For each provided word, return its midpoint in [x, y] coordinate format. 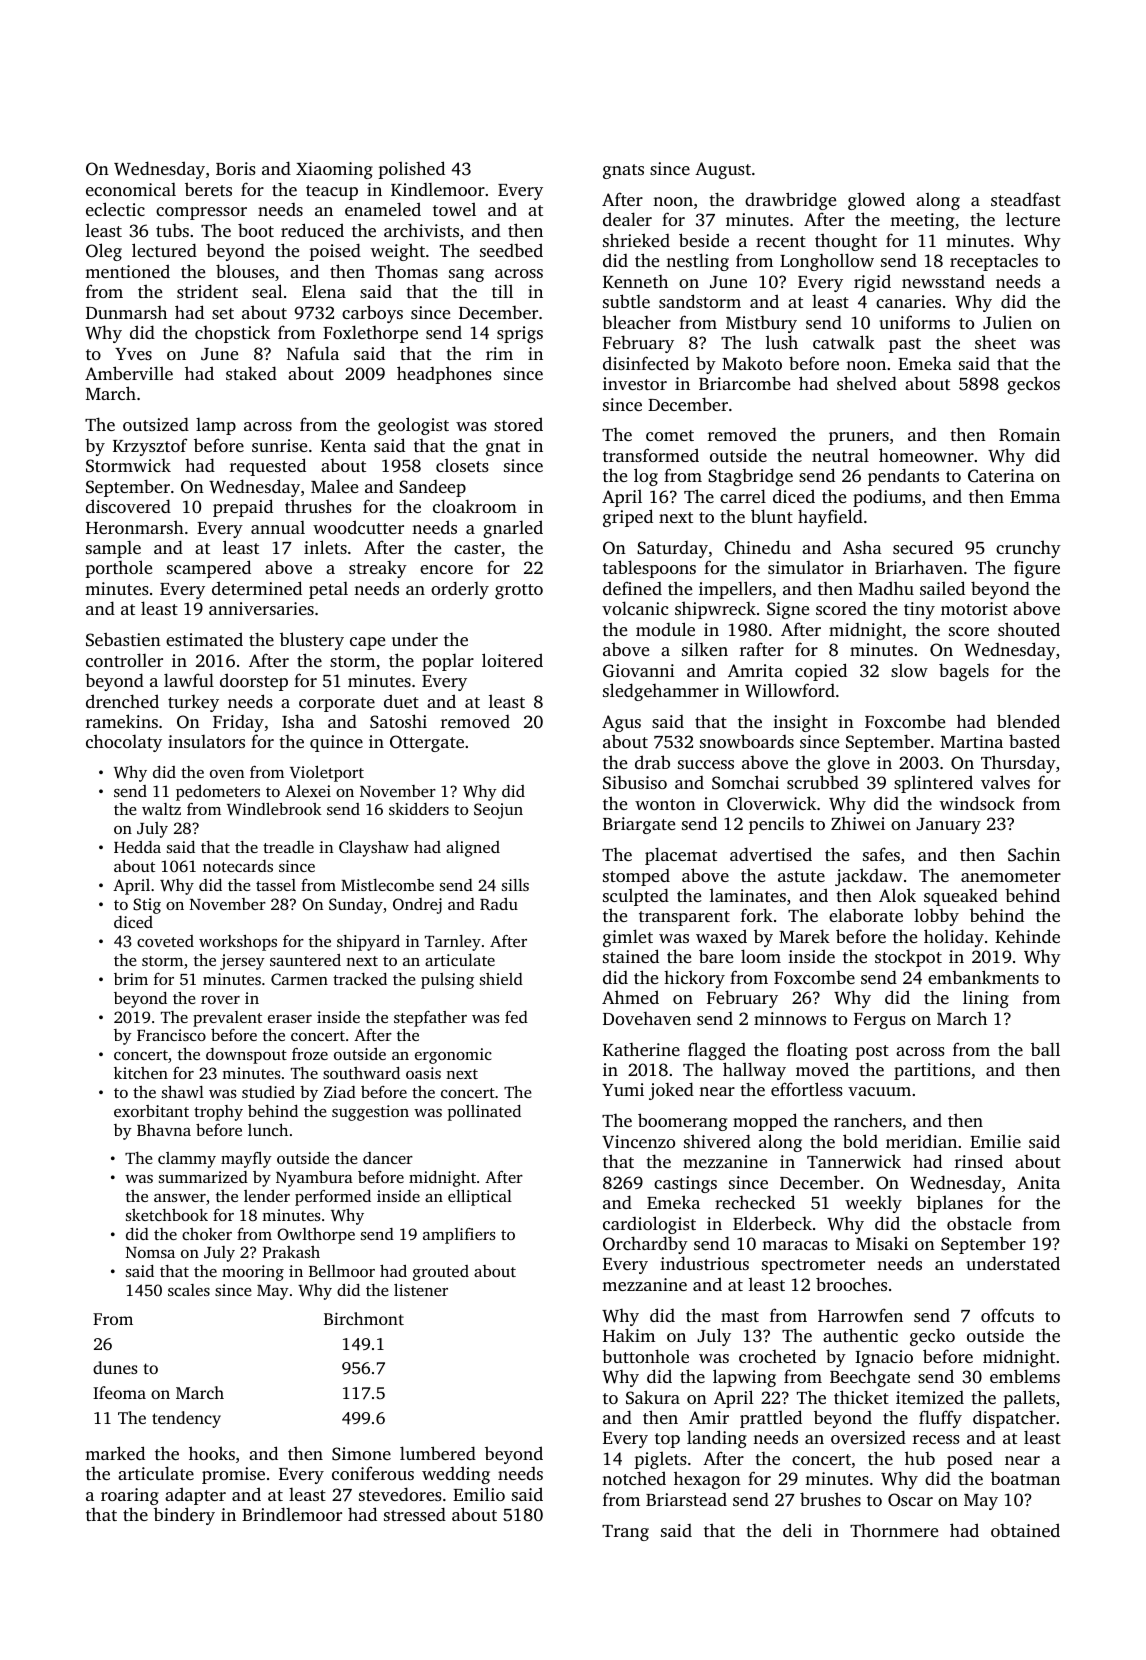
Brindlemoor [292, 1514]
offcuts [1007, 1315]
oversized [868, 1437]
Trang [625, 1533]
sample [113, 549]
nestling [697, 262]
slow [909, 670]
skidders [419, 809]
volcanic [635, 608]
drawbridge [790, 201]
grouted [441, 1273]
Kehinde [1027, 936]
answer [180, 1198]
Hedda [137, 847]
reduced [312, 230]
